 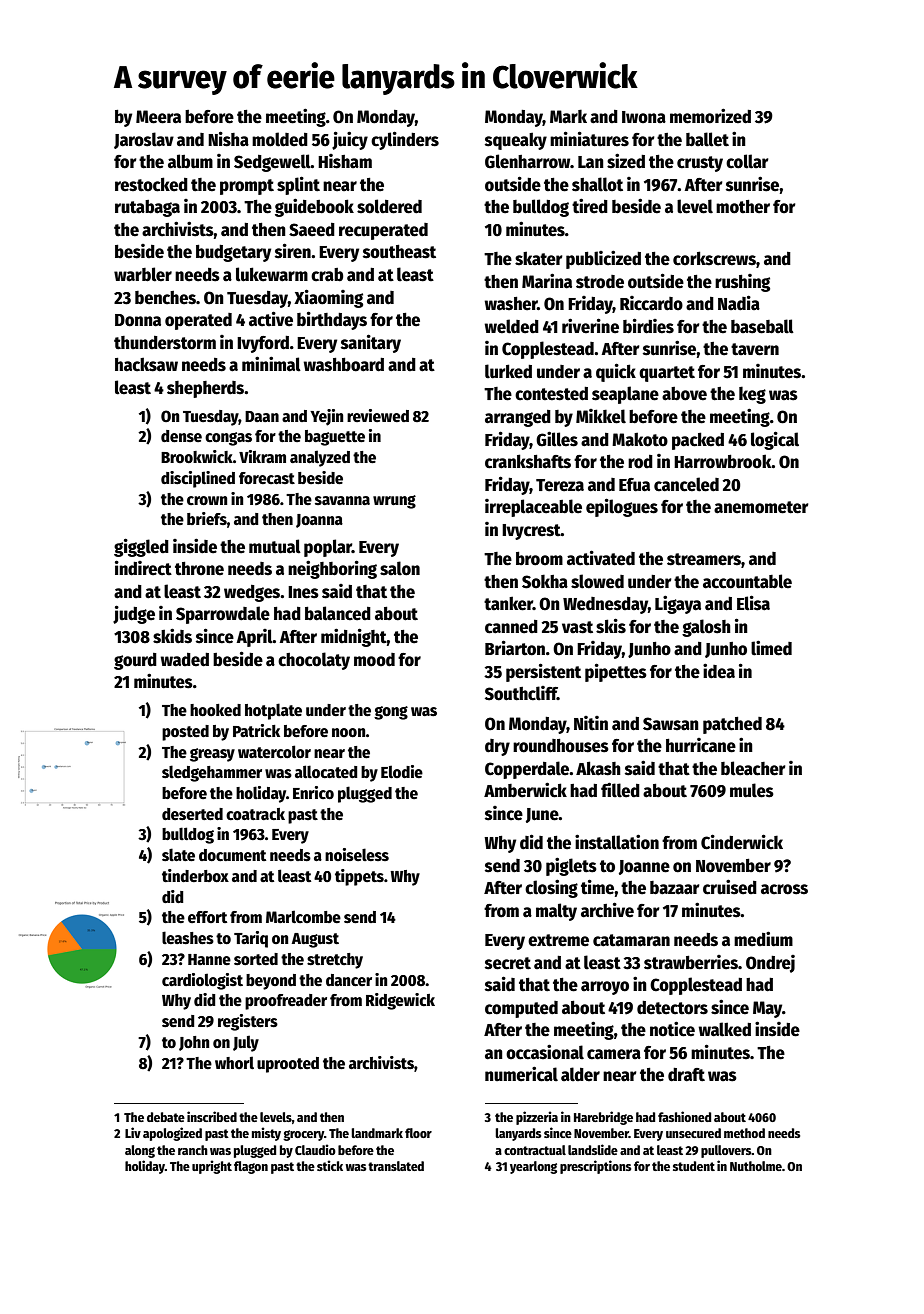 What do you see at coordinates (508, 963) in the screenshot?
I see `secret` at bounding box center [508, 963].
